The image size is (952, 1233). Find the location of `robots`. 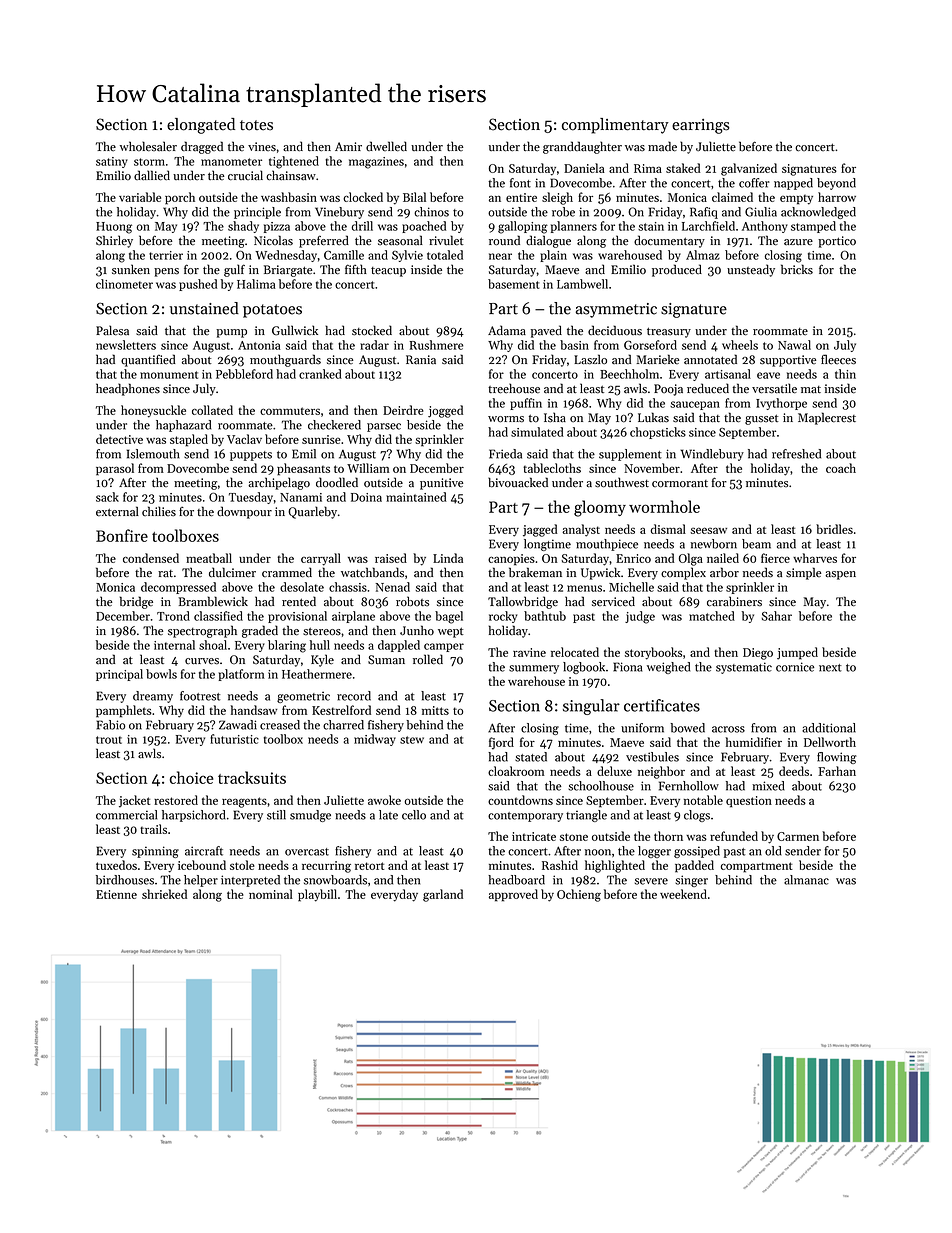

robots is located at coordinates (412, 601).
